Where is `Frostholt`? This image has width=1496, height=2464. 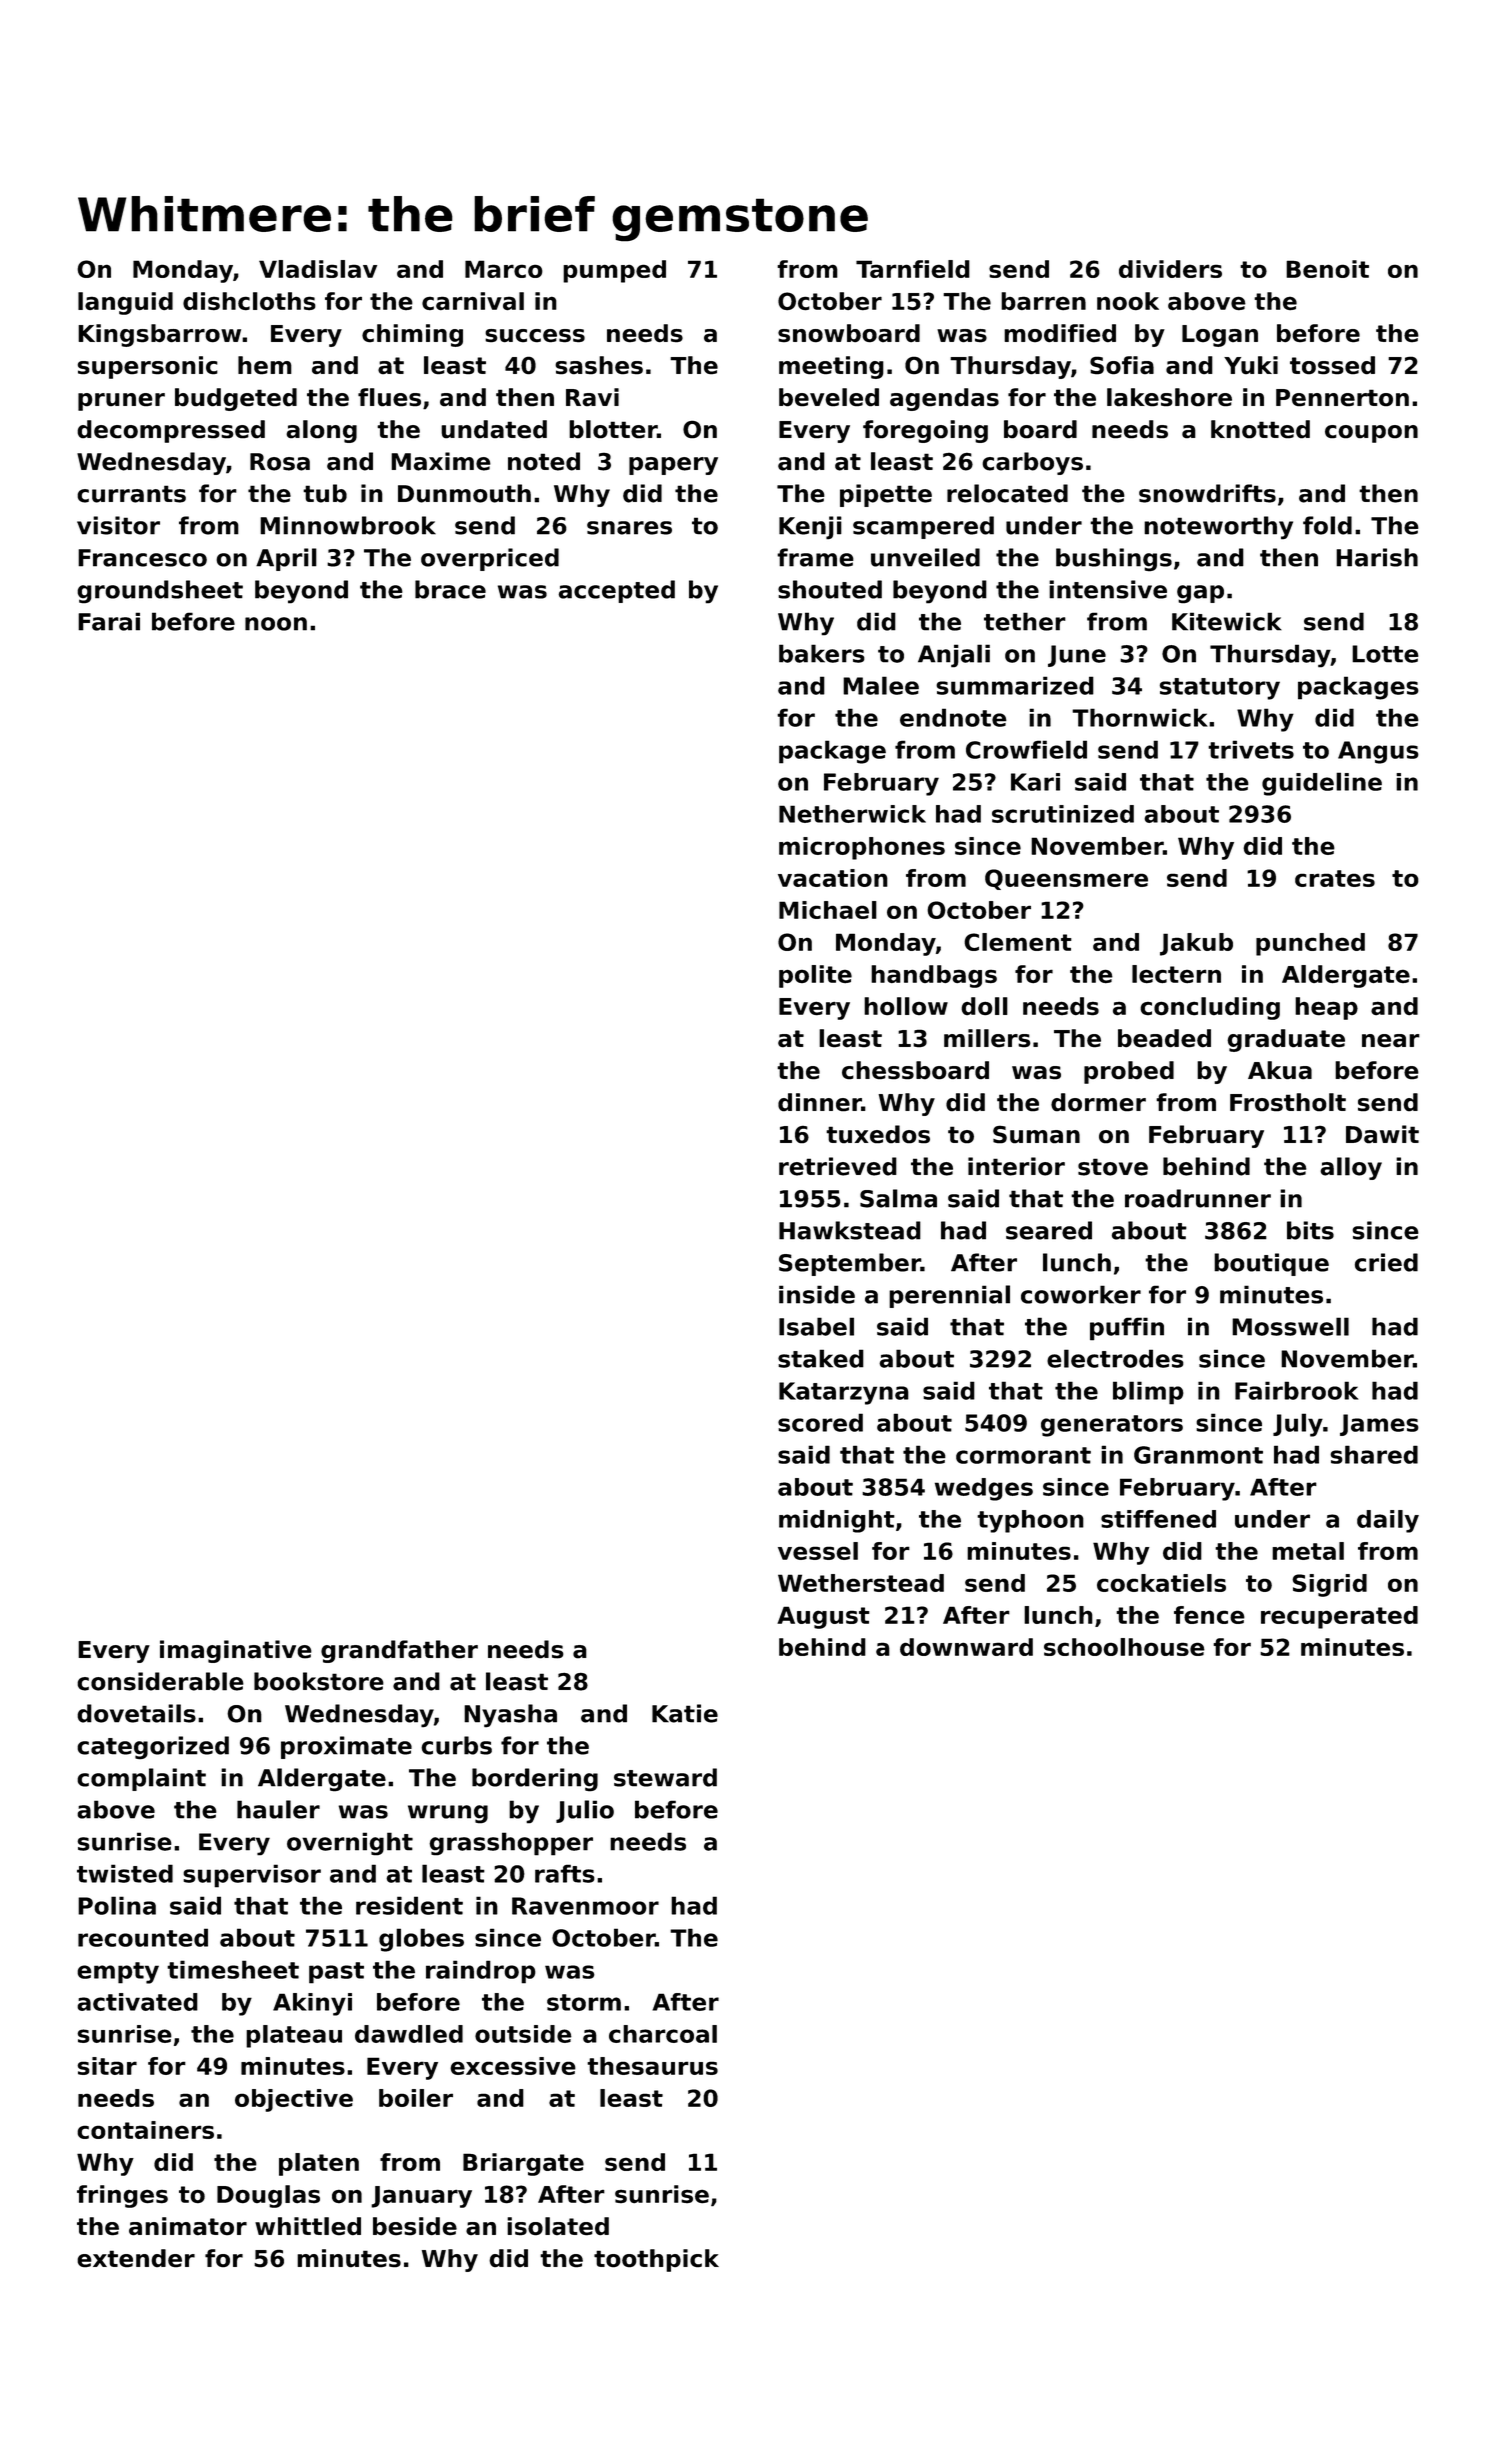 Frostholt is located at coordinates (1288, 1102).
